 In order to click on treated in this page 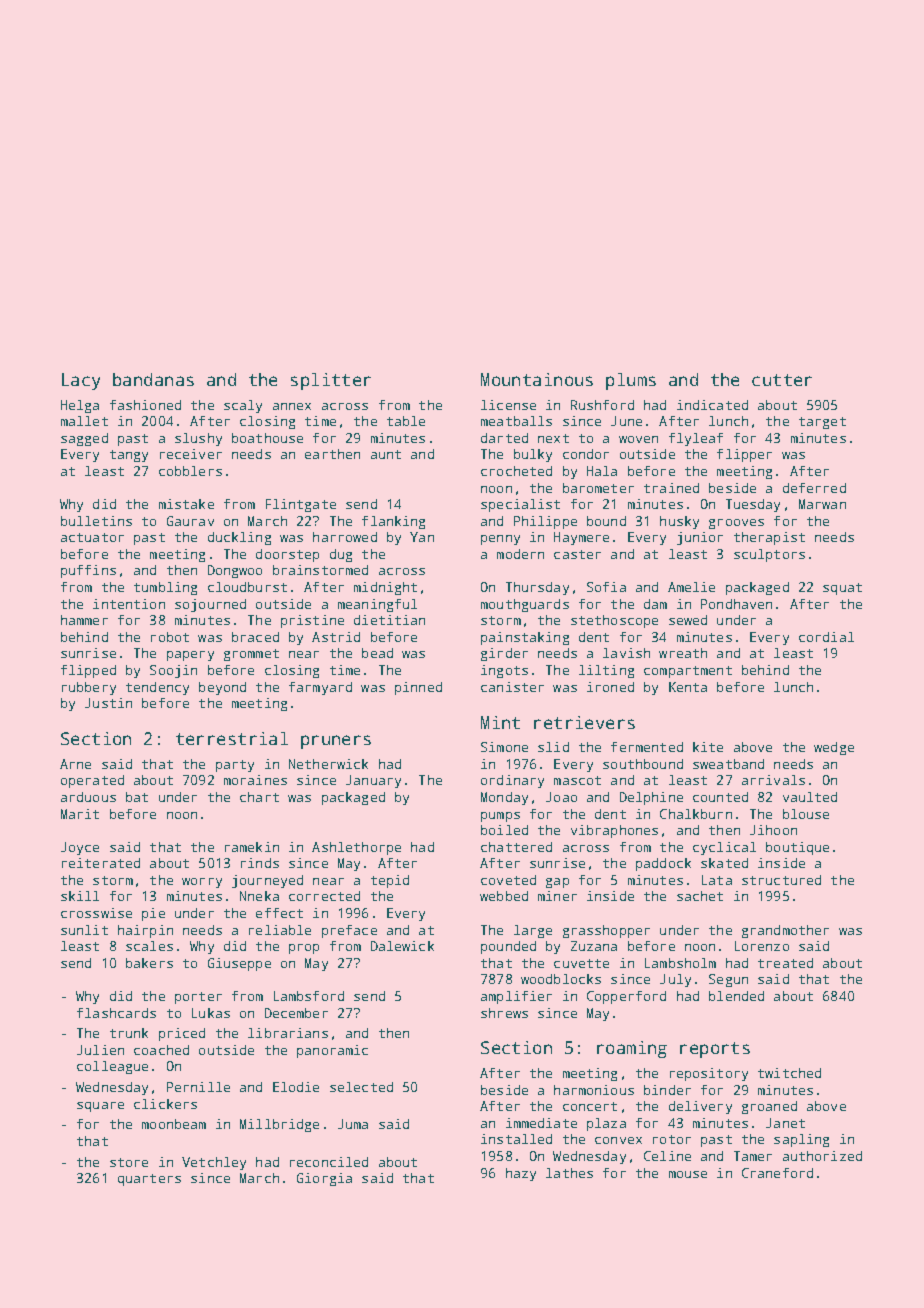, I will do `click(785, 963)`.
